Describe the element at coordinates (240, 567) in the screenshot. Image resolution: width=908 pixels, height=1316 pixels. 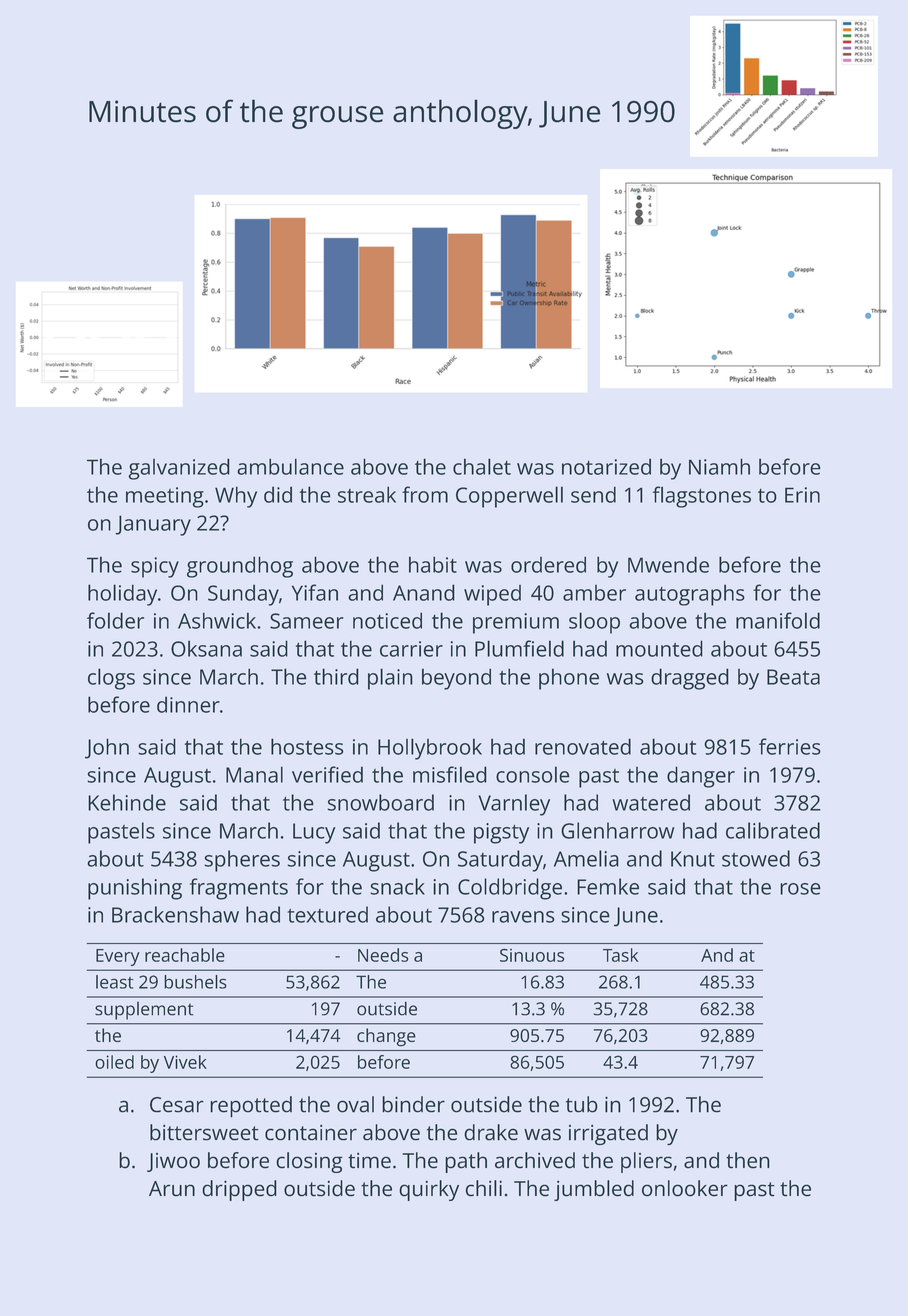
I see `groundhog` at that location.
